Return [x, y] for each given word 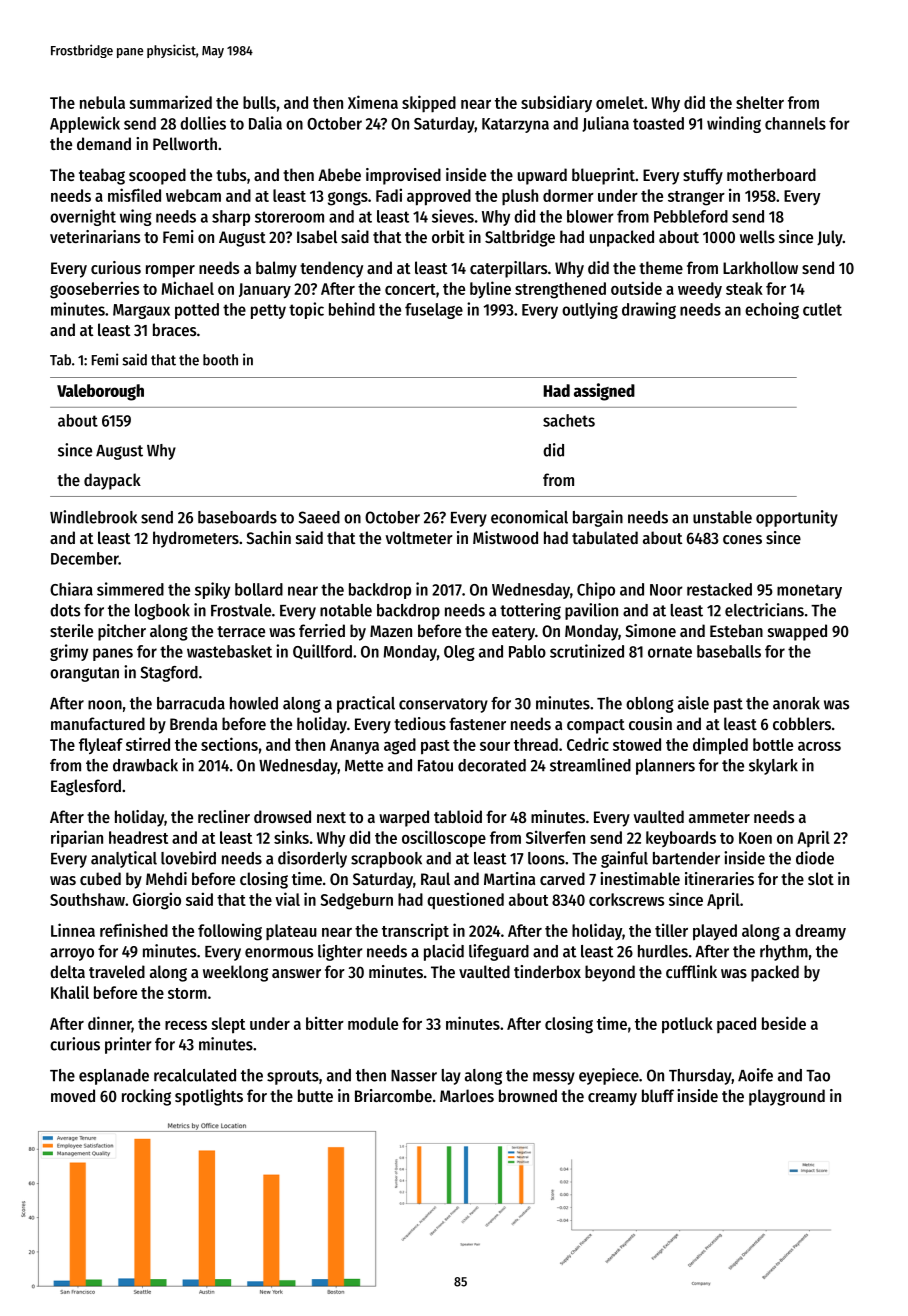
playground [787, 1097]
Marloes [467, 1095]
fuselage [434, 311]
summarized [170, 102]
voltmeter [419, 537]
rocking [146, 1097]
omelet [620, 102]
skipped [429, 103]
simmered [130, 589]
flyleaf [101, 746]
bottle [773, 744]
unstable [722, 517]
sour [495, 746]
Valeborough [100, 392]
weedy [700, 290]
